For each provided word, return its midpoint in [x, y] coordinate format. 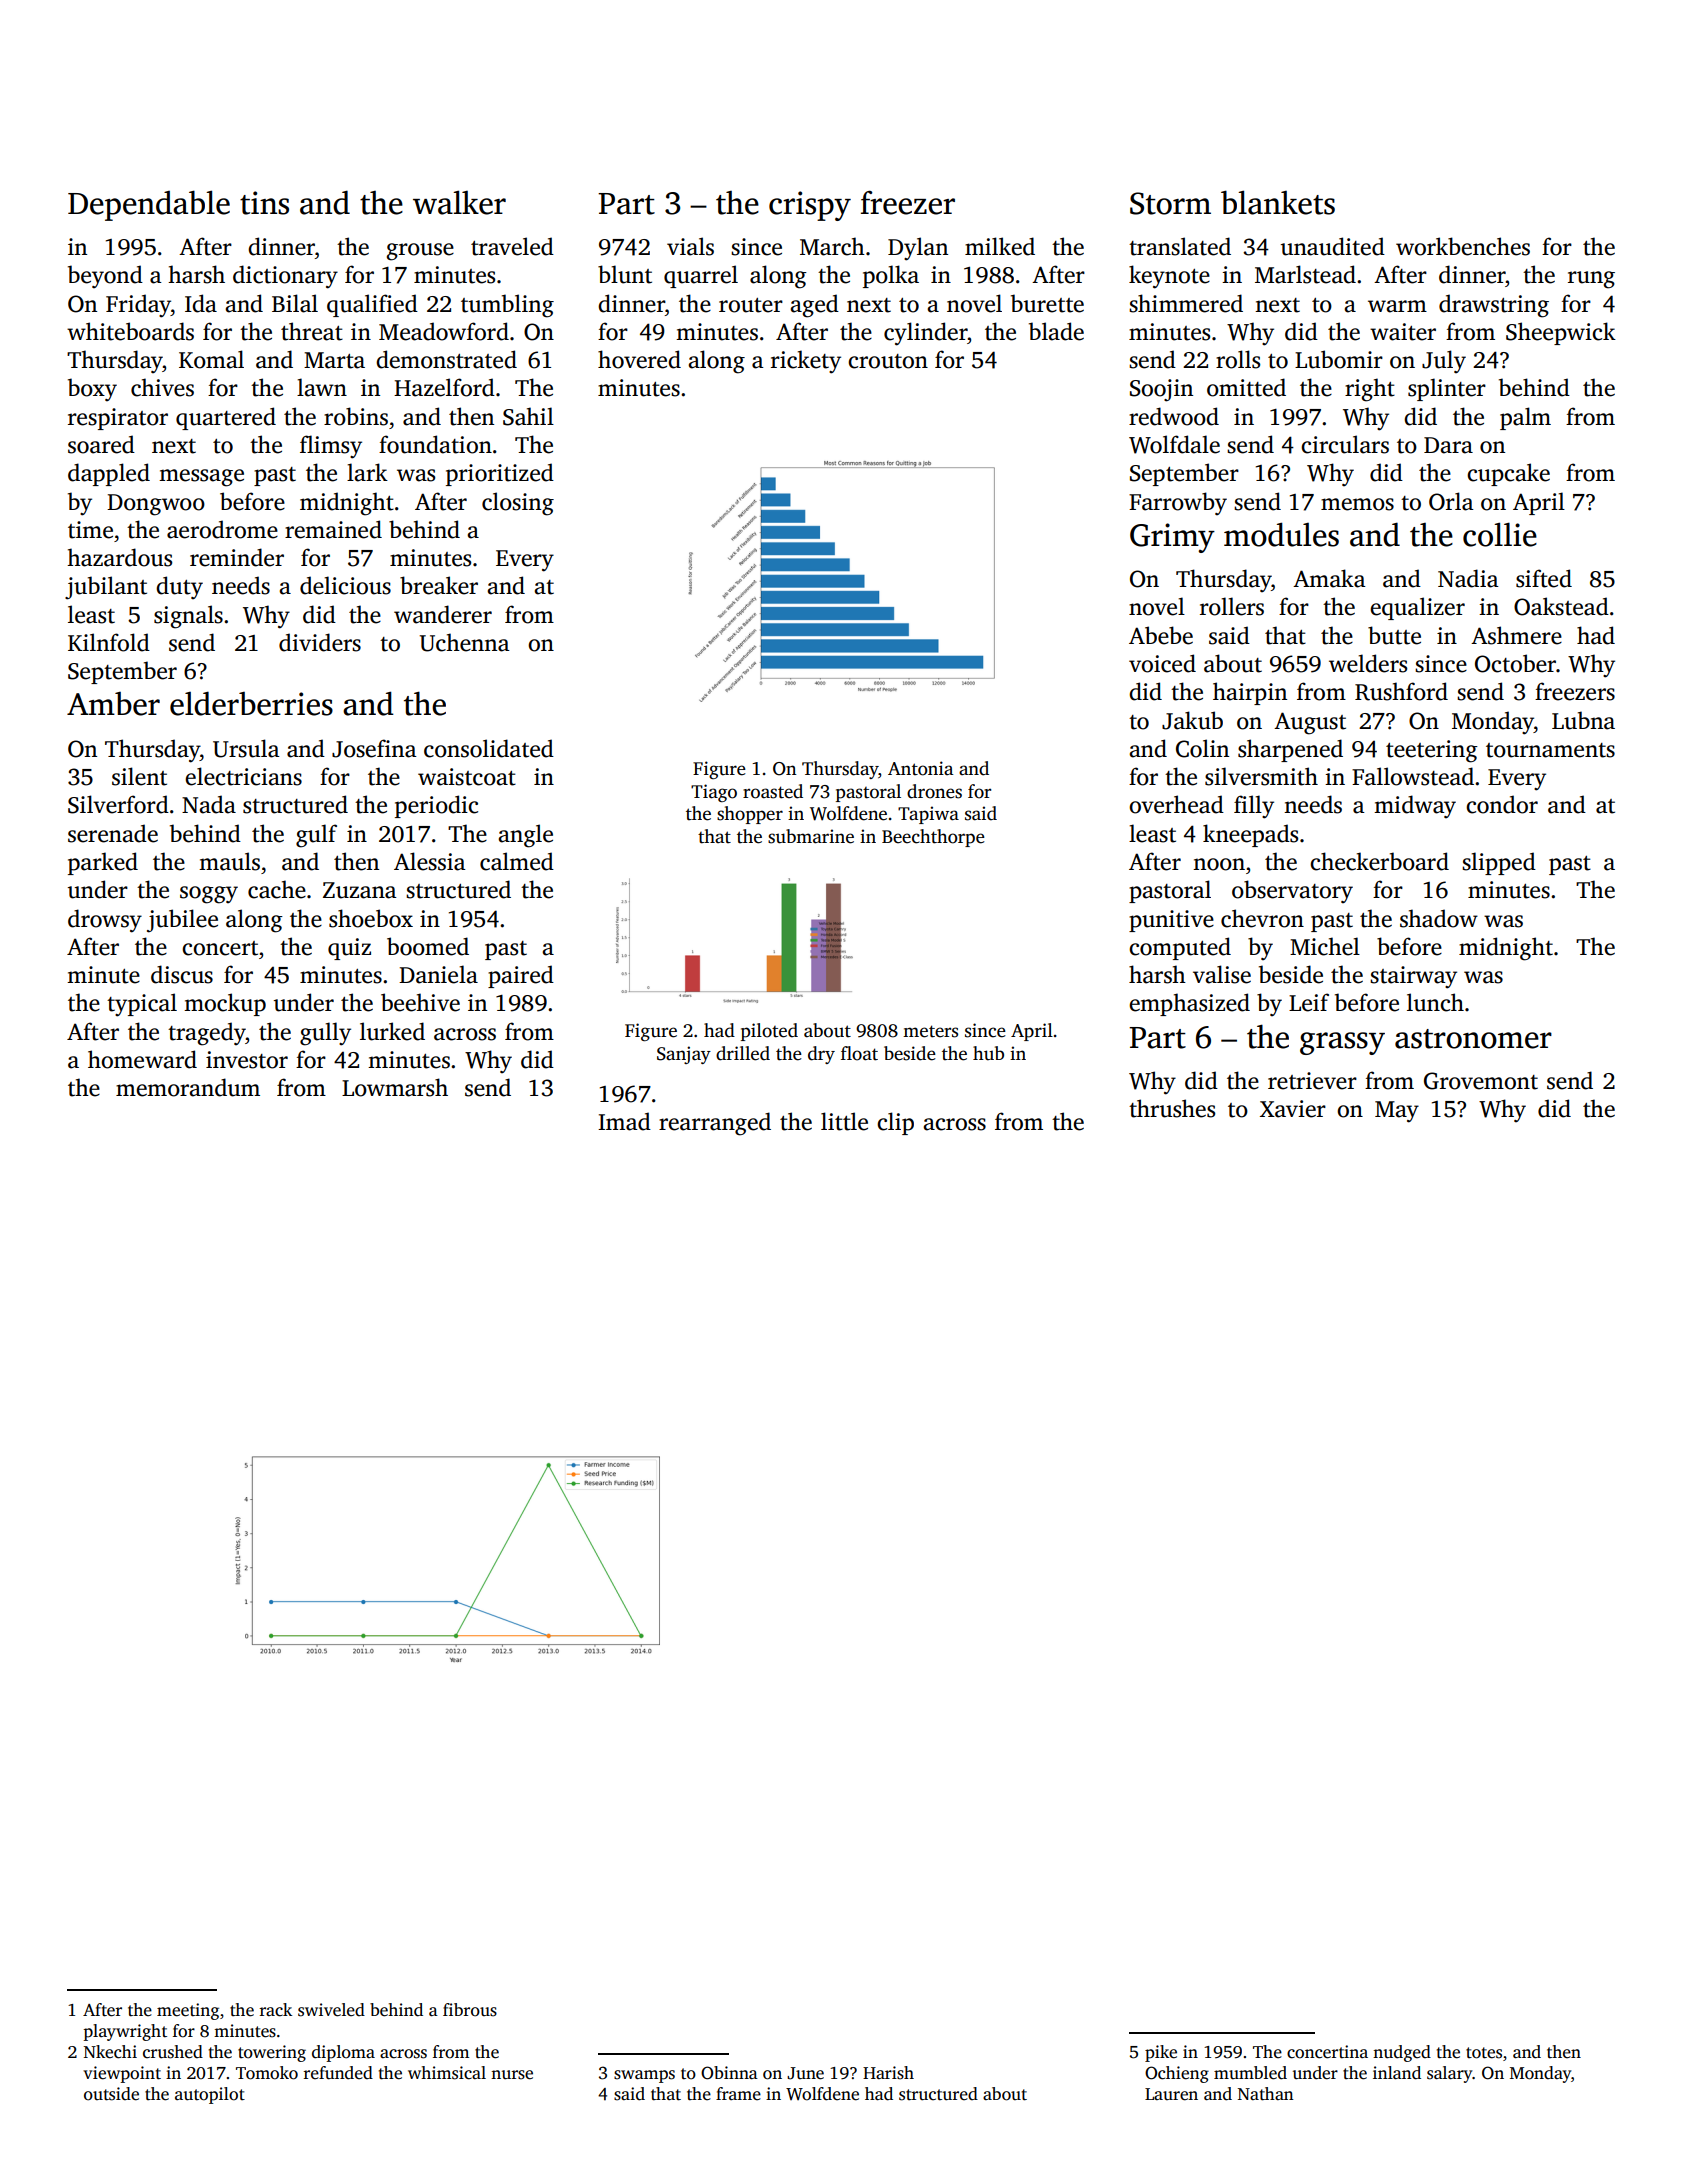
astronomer [1473, 1039]
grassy [1342, 1043]
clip [895, 1123]
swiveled [331, 2010]
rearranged [715, 1124]
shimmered [1186, 303]
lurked [392, 1031]
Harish [888, 2073]
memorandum [188, 1087]
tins [264, 203]
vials [690, 246]
